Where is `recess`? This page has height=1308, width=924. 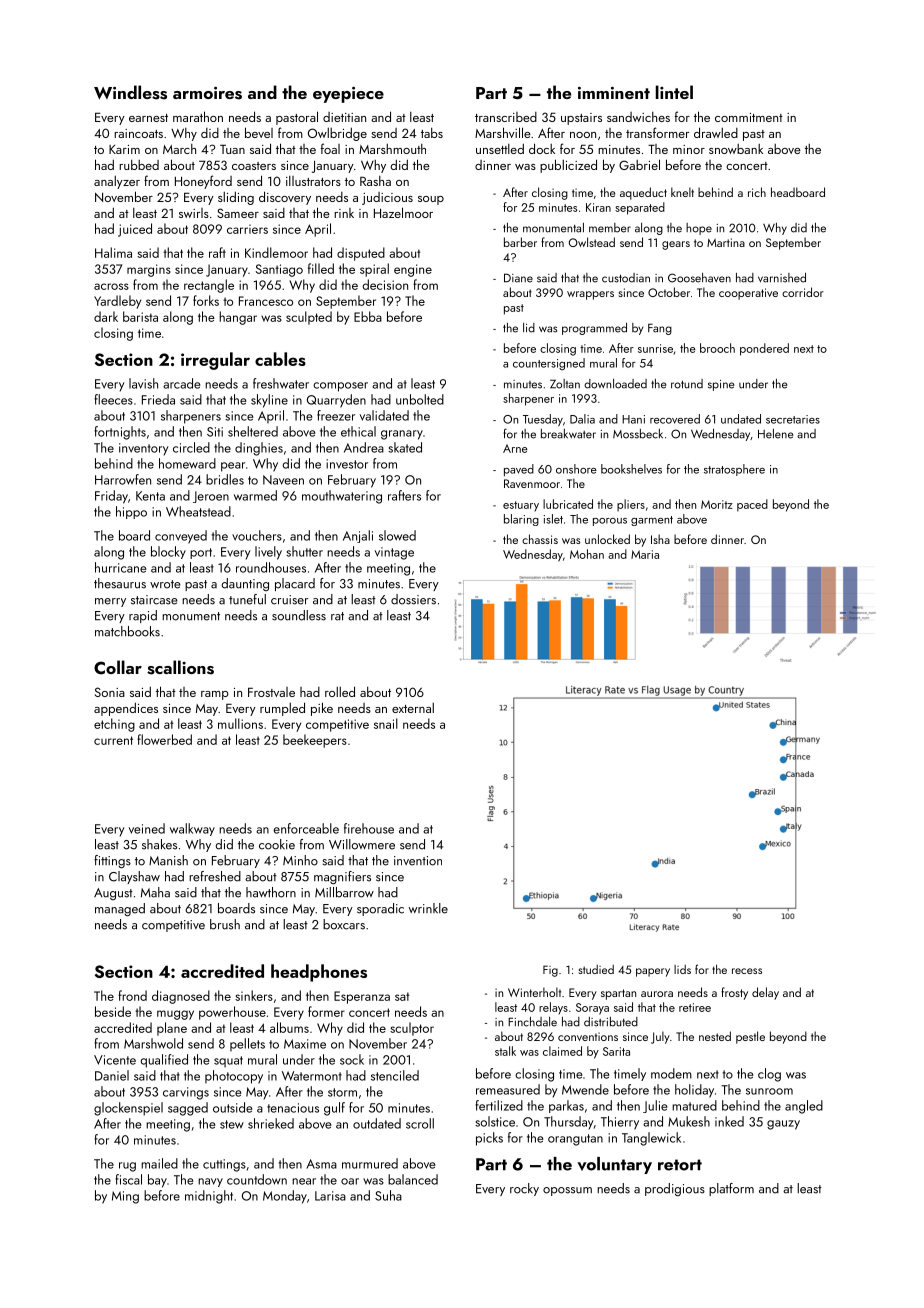 recess is located at coordinates (747, 971).
